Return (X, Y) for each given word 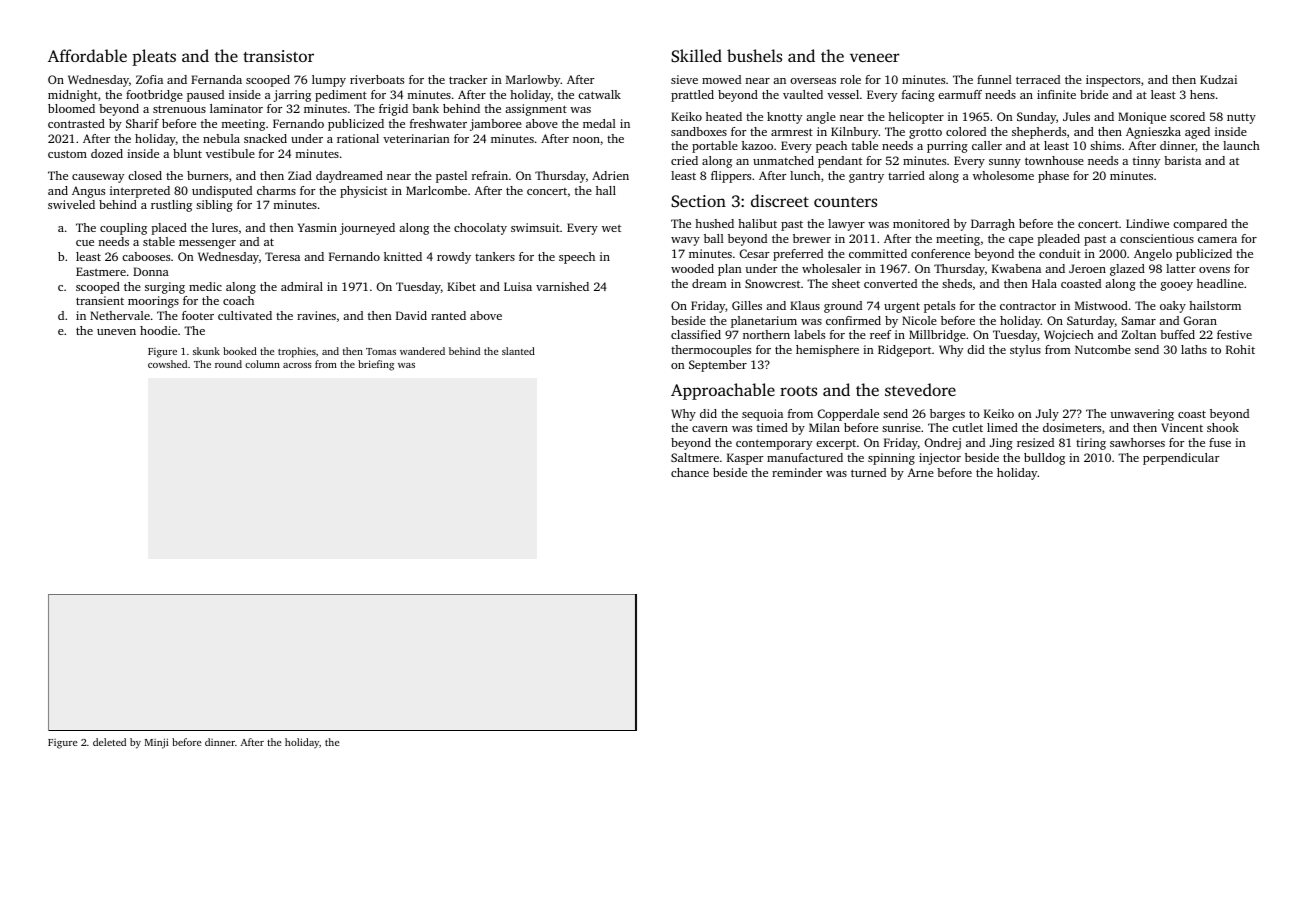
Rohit (1240, 349)
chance (690, 472)
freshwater (438, 123)
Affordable (87, 55)
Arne (920, 472)
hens (1202, 94)
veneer (874, 57)
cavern (710, 429)
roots (798, 391)
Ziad (300, 175)
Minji (157, 743)
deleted (109, 742)
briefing (376, 365)
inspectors (1113, 81)
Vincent (1182, 427)
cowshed (167, 364)
